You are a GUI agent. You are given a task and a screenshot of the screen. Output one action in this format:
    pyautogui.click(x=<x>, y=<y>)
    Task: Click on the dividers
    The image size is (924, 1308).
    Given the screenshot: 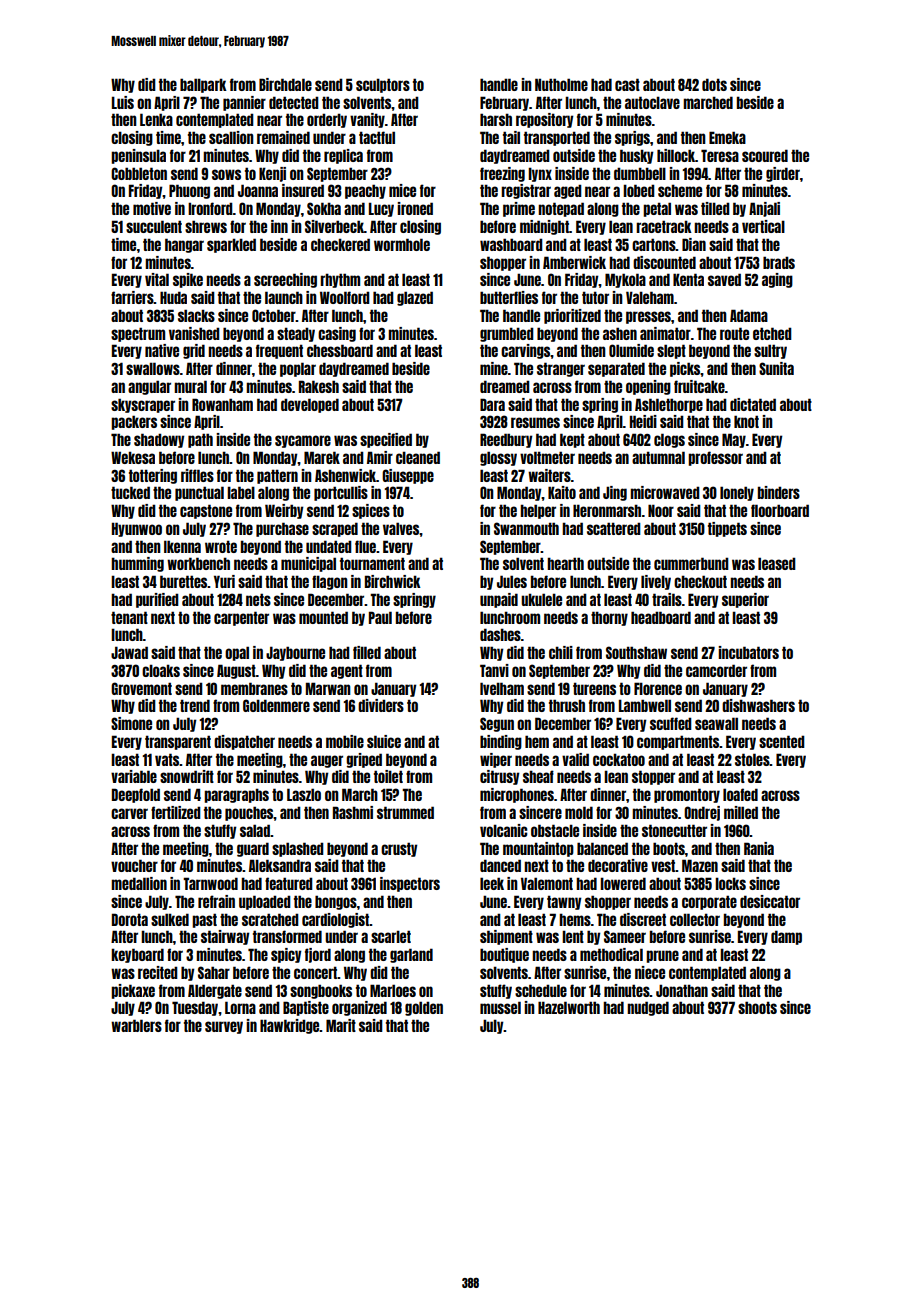 What is the action you would take?
    pyautogui.click(x=381, y=705)
